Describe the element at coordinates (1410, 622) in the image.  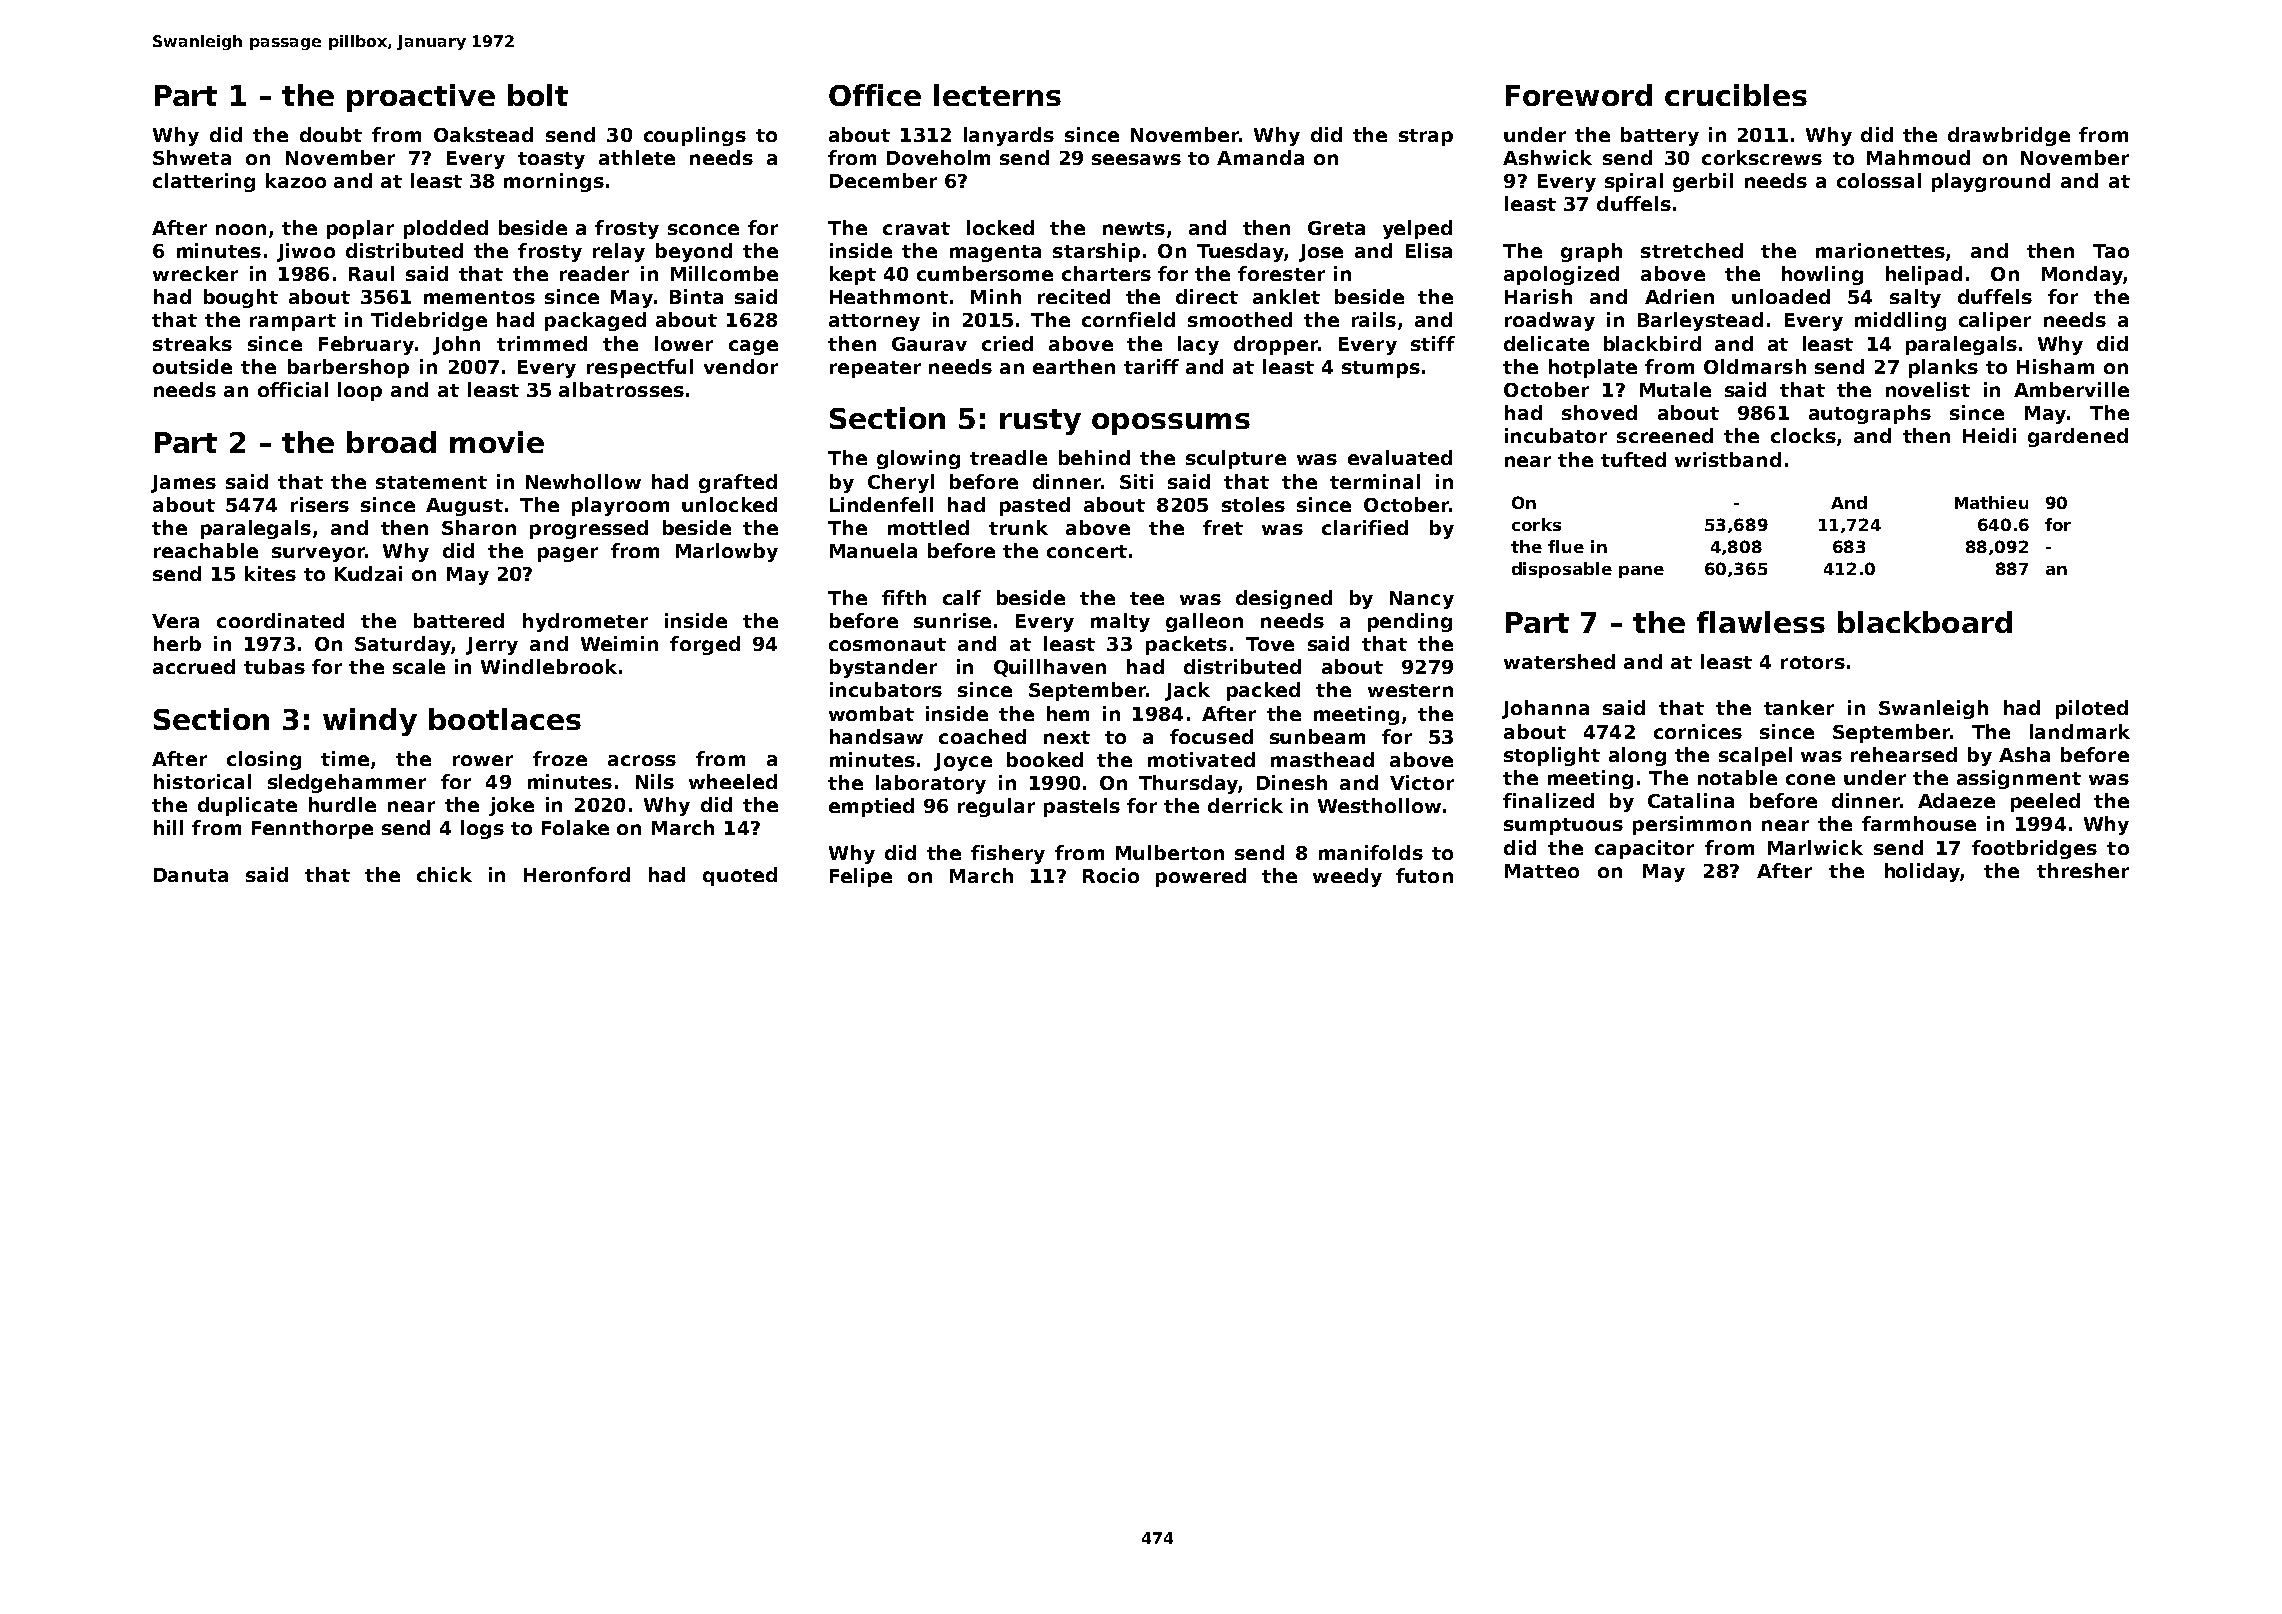
I see `pending` at that location.
